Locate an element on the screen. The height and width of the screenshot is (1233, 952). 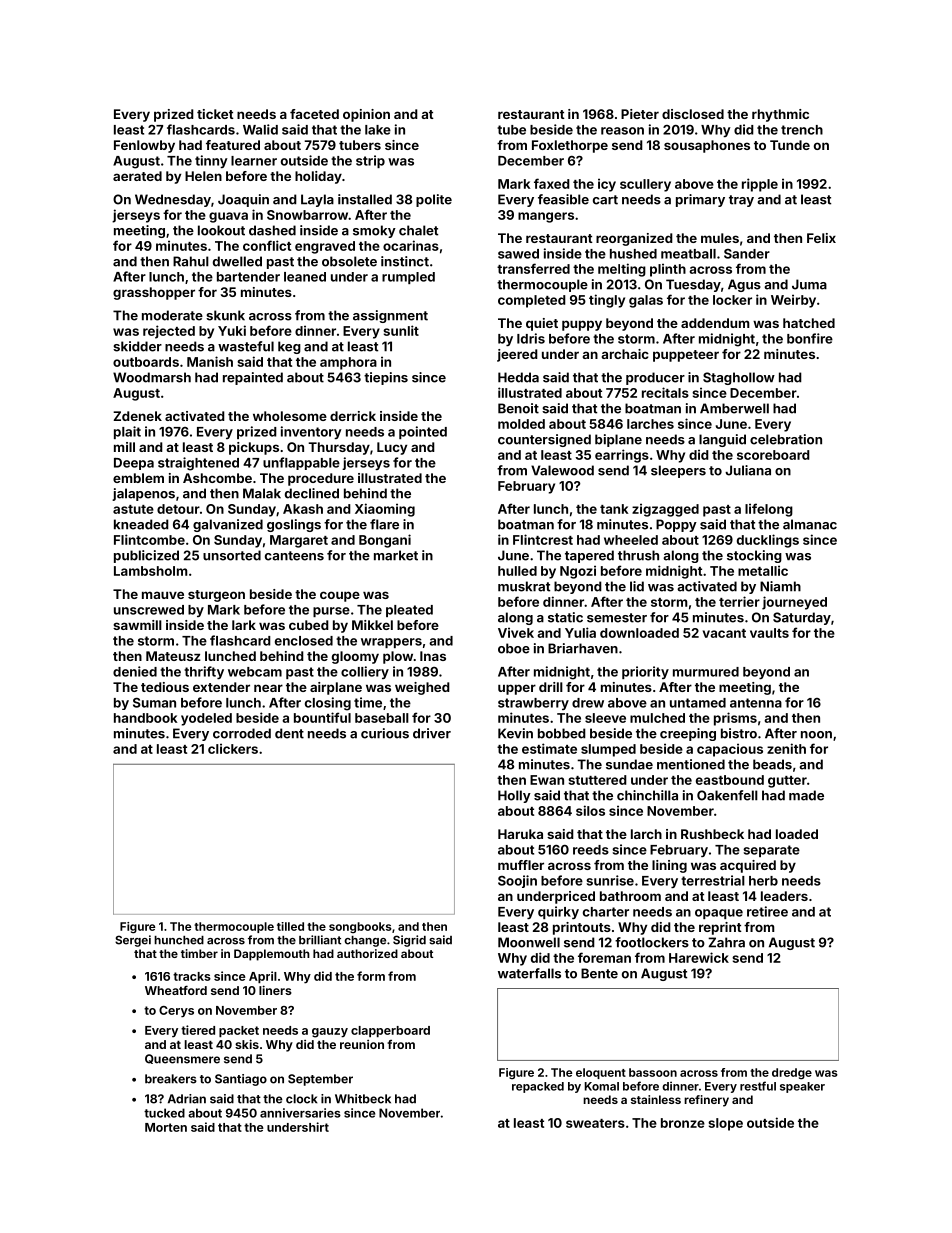
lookout is located at coordinates (221, 230).
